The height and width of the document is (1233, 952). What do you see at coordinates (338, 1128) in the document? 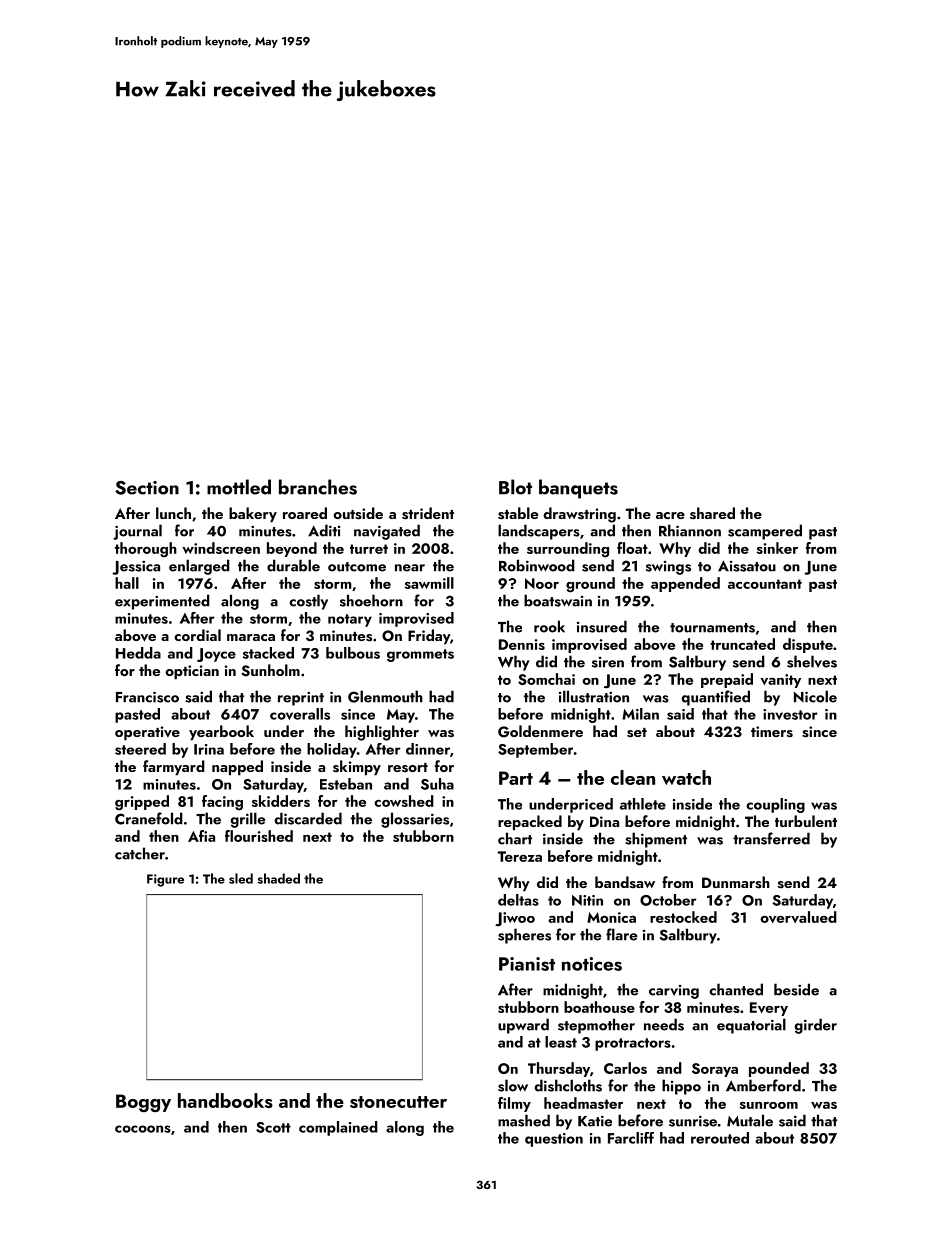
I see `complained` at bounding box center [338, 1128].
